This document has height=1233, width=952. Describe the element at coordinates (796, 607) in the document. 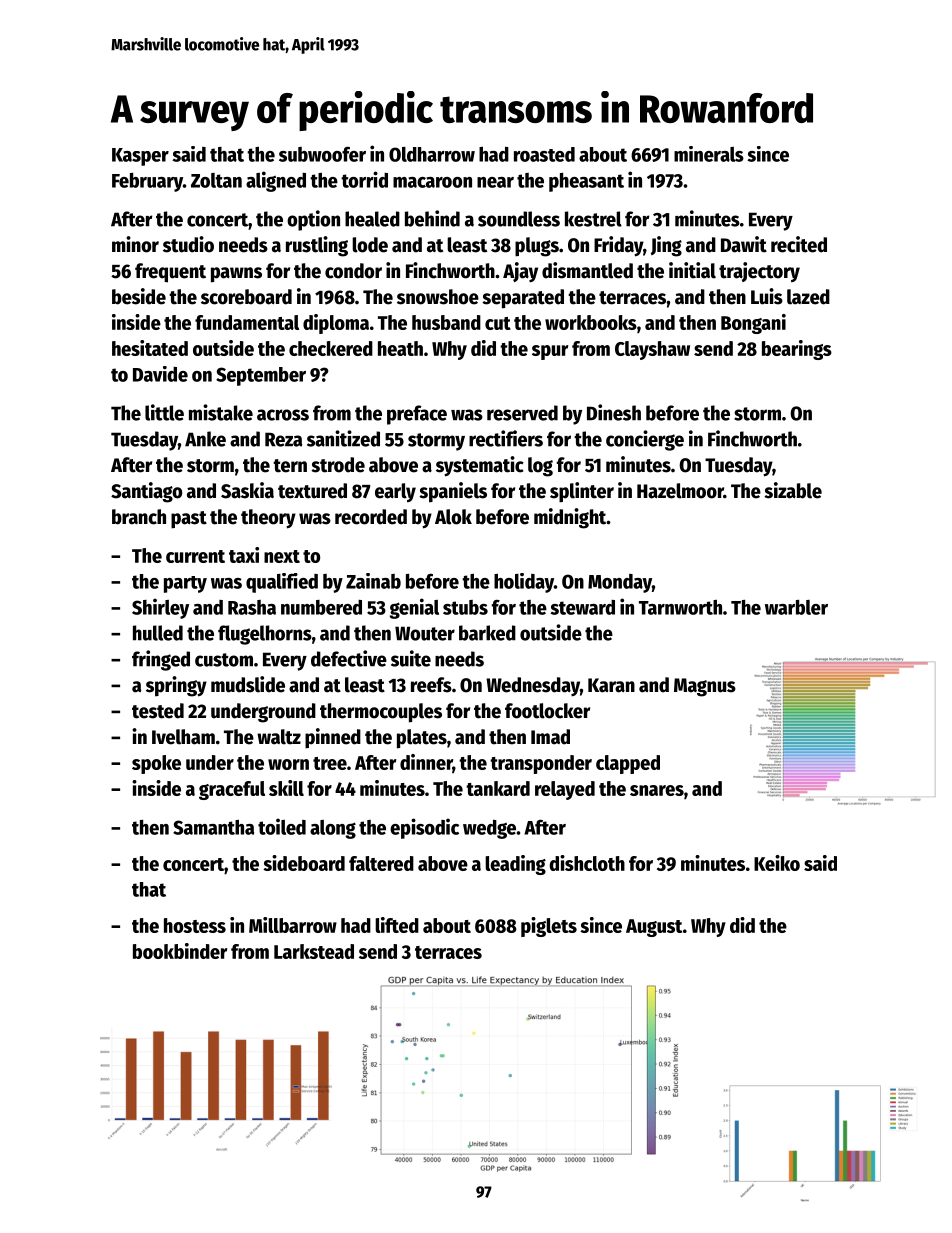

I see `warbler` at that location.
